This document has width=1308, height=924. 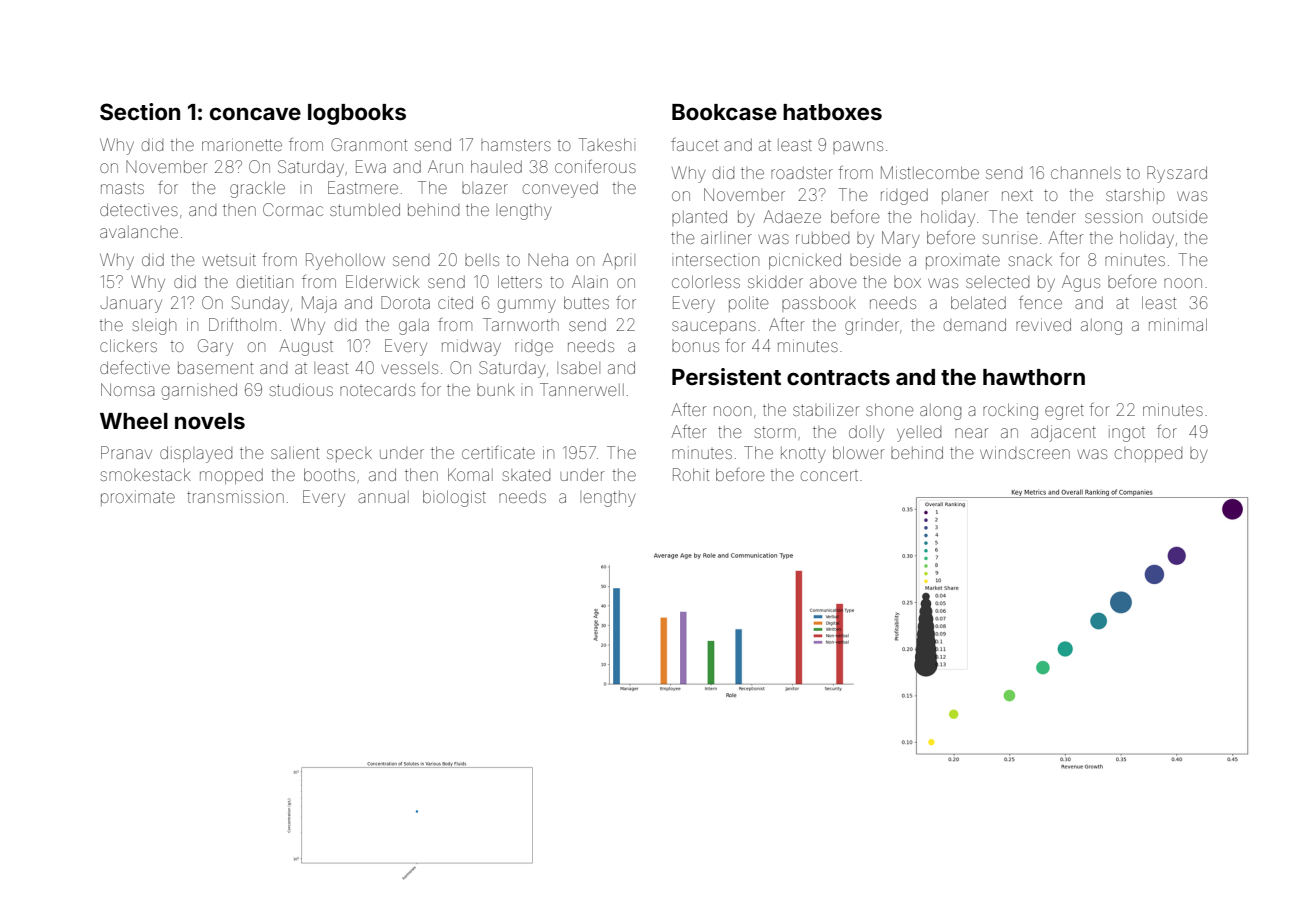 What do you see at coordinates (1043, 324) in the document?
I see `revived` at bounding box center [1043, 324].
